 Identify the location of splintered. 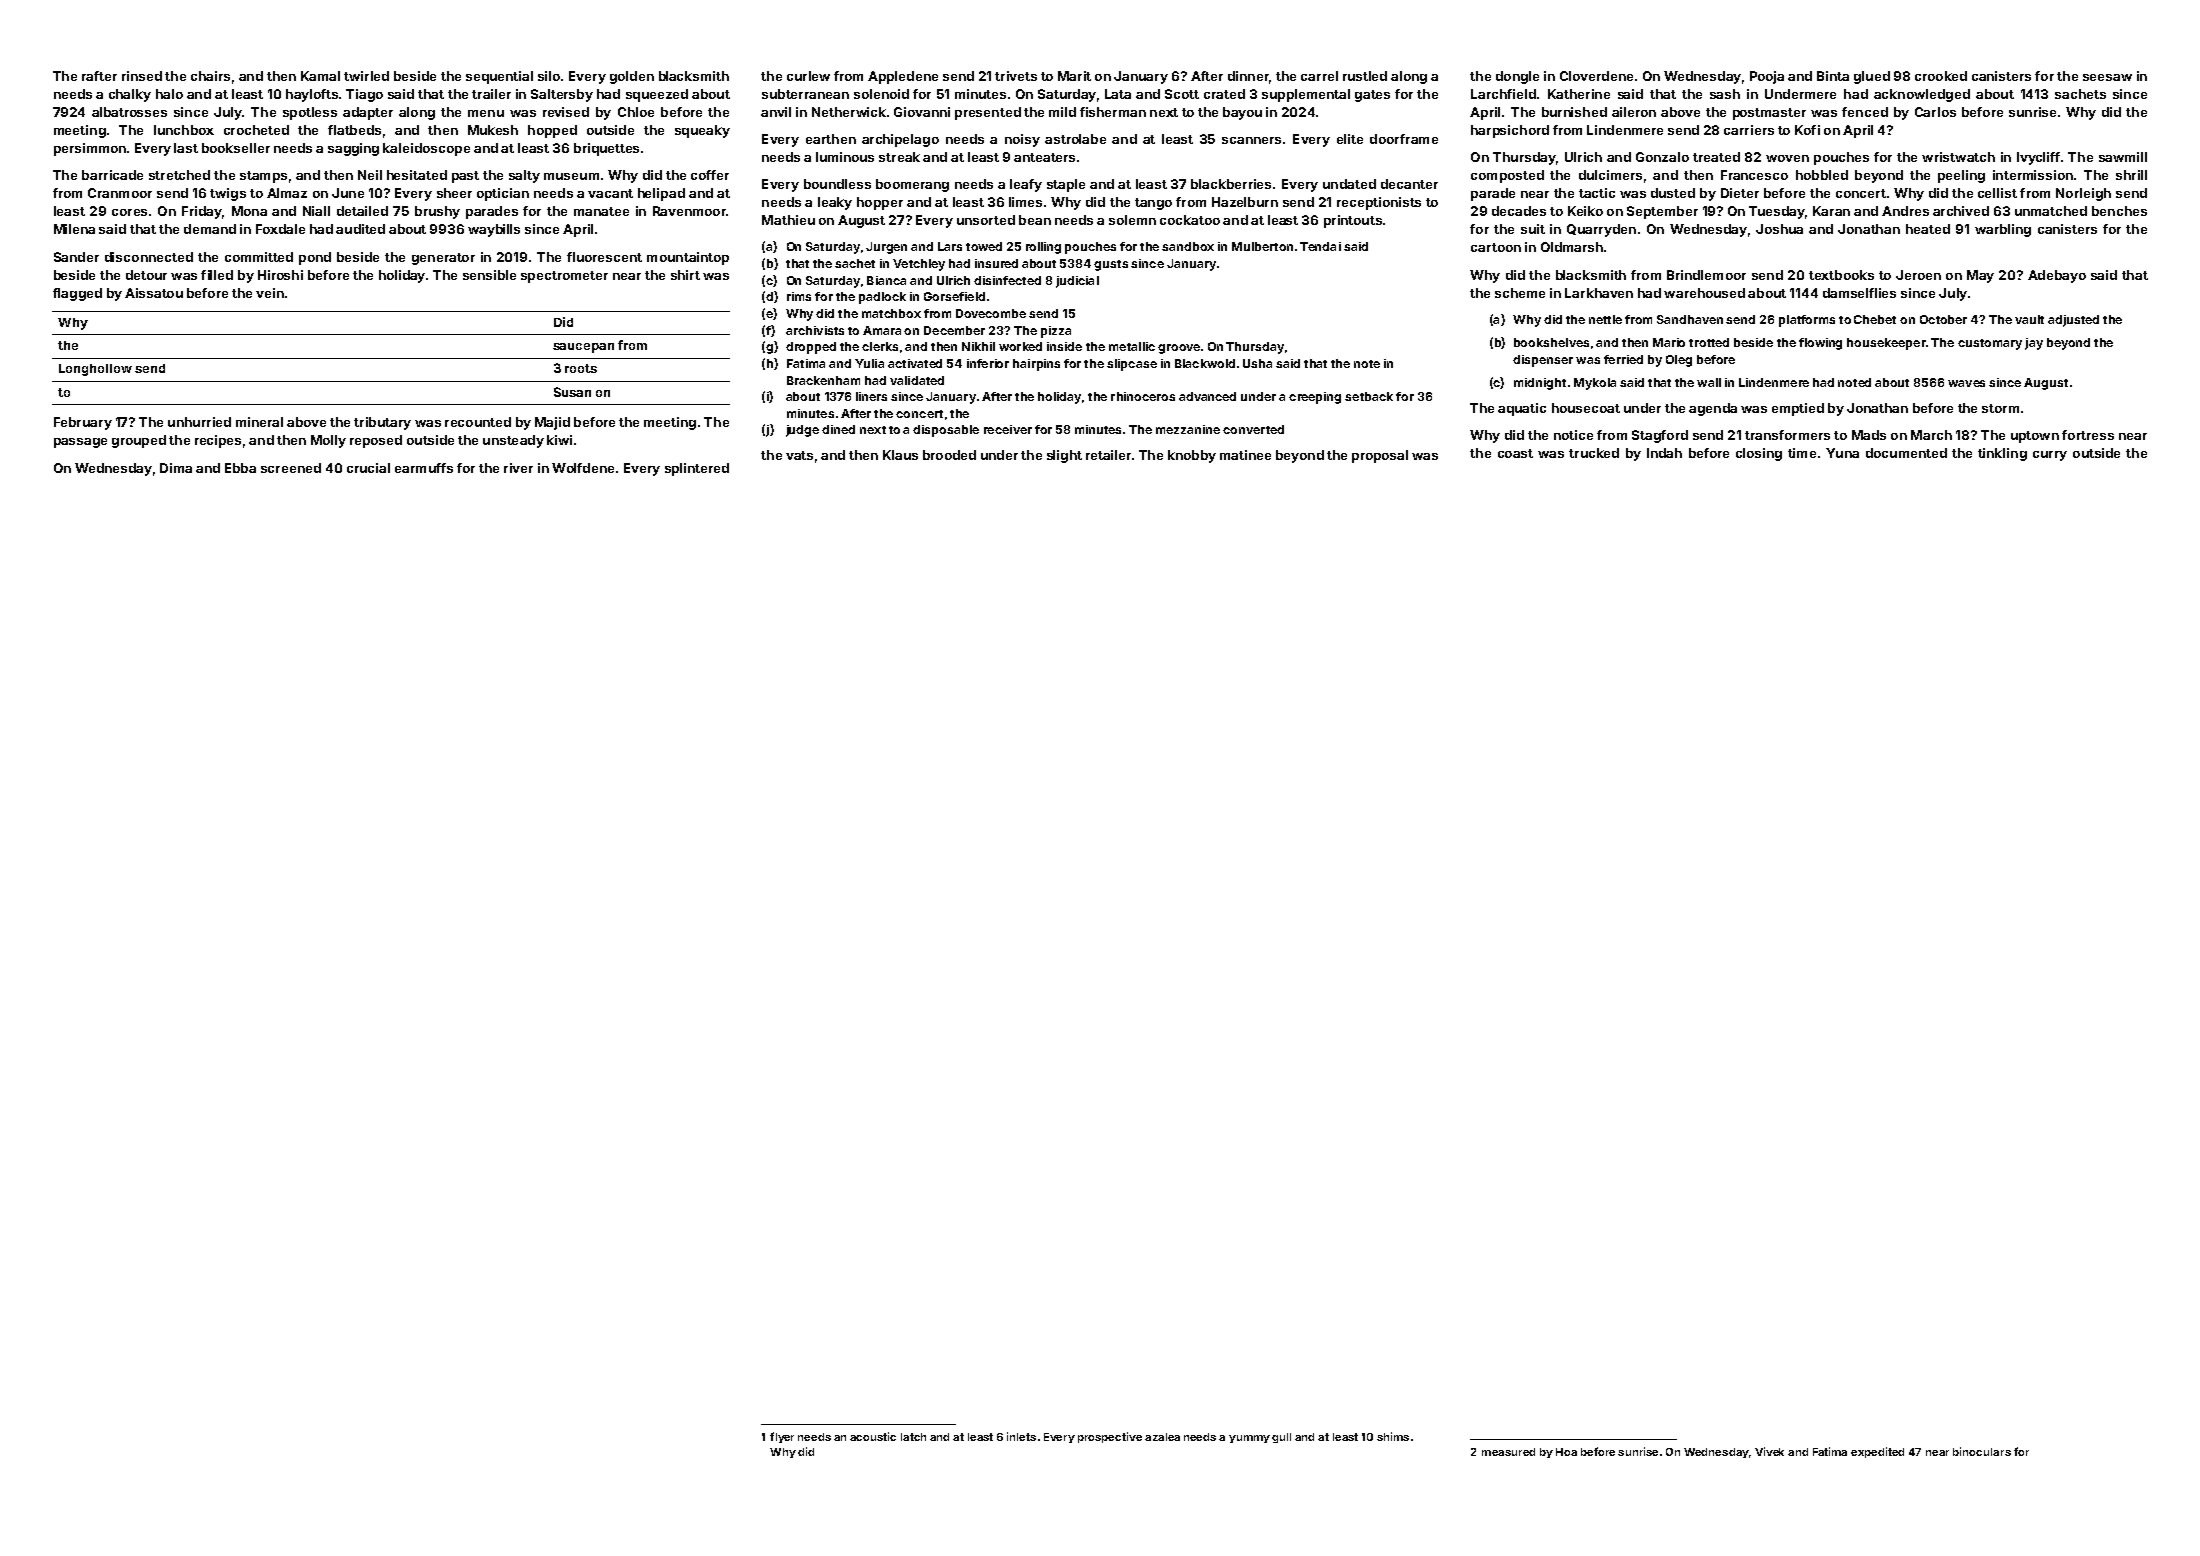
(697, 469).
